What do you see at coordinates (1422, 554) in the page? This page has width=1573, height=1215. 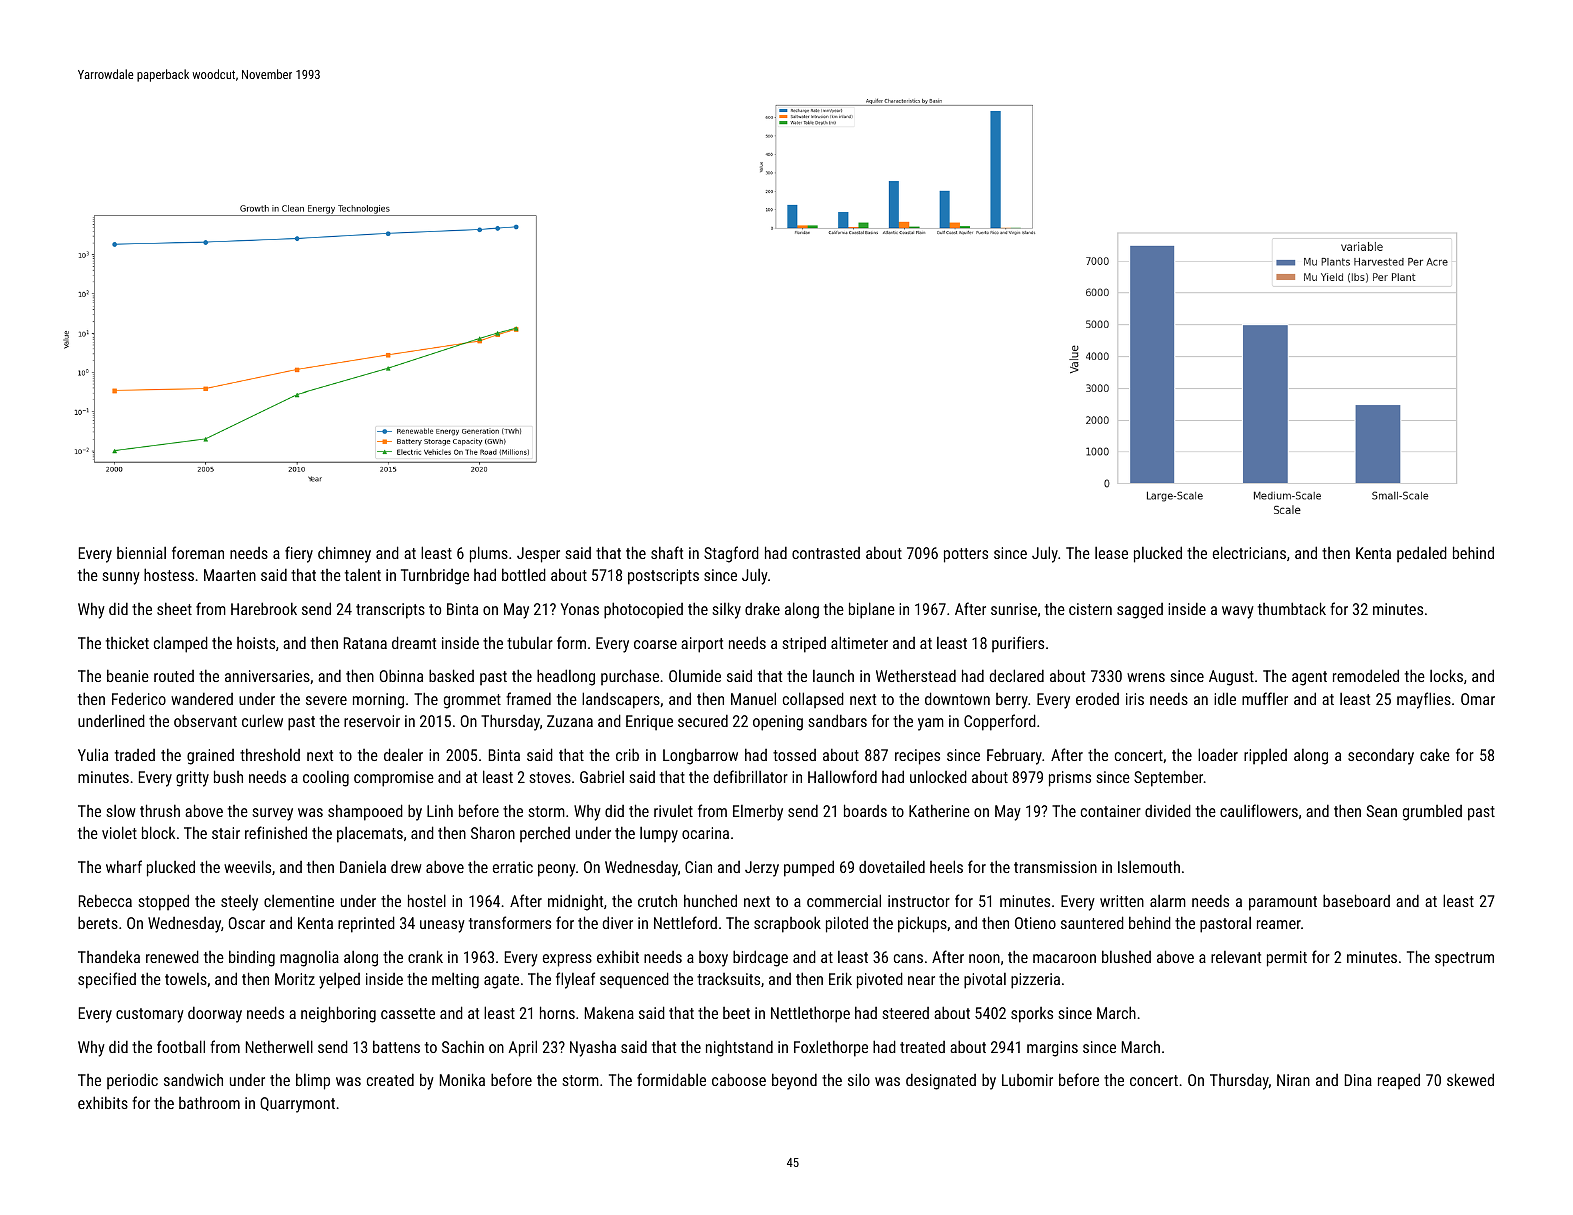 I see `pedaled` at bounding box center [1422, 554].
